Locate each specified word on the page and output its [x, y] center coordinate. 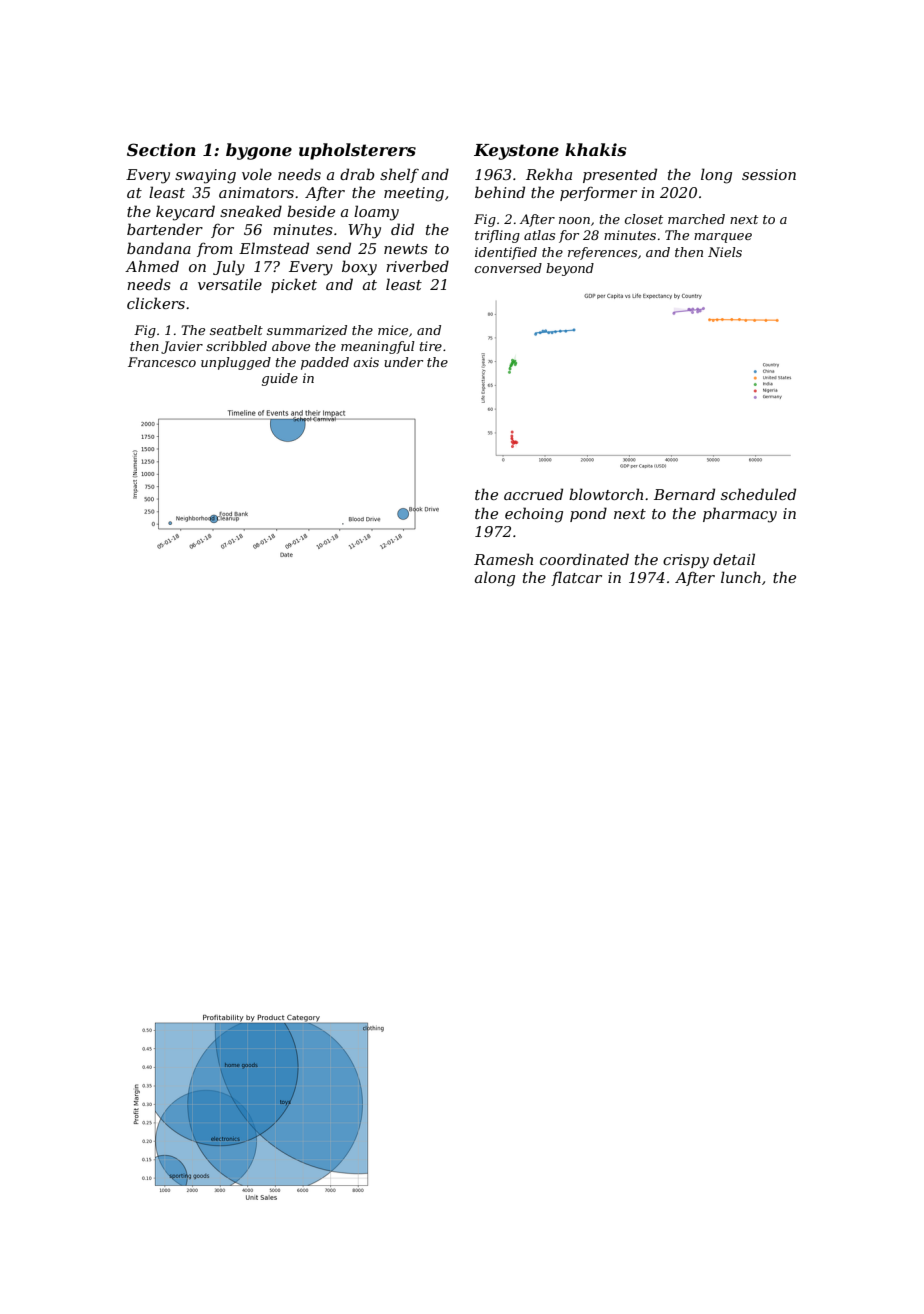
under [403, 362]
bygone [259, 151]
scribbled [236, 346]
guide [280, 379]
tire [431, 346]
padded [325, 363]
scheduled [758, 494]
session [769, 174]
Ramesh [503, 559]
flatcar [576, 578]
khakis [596, 149]
